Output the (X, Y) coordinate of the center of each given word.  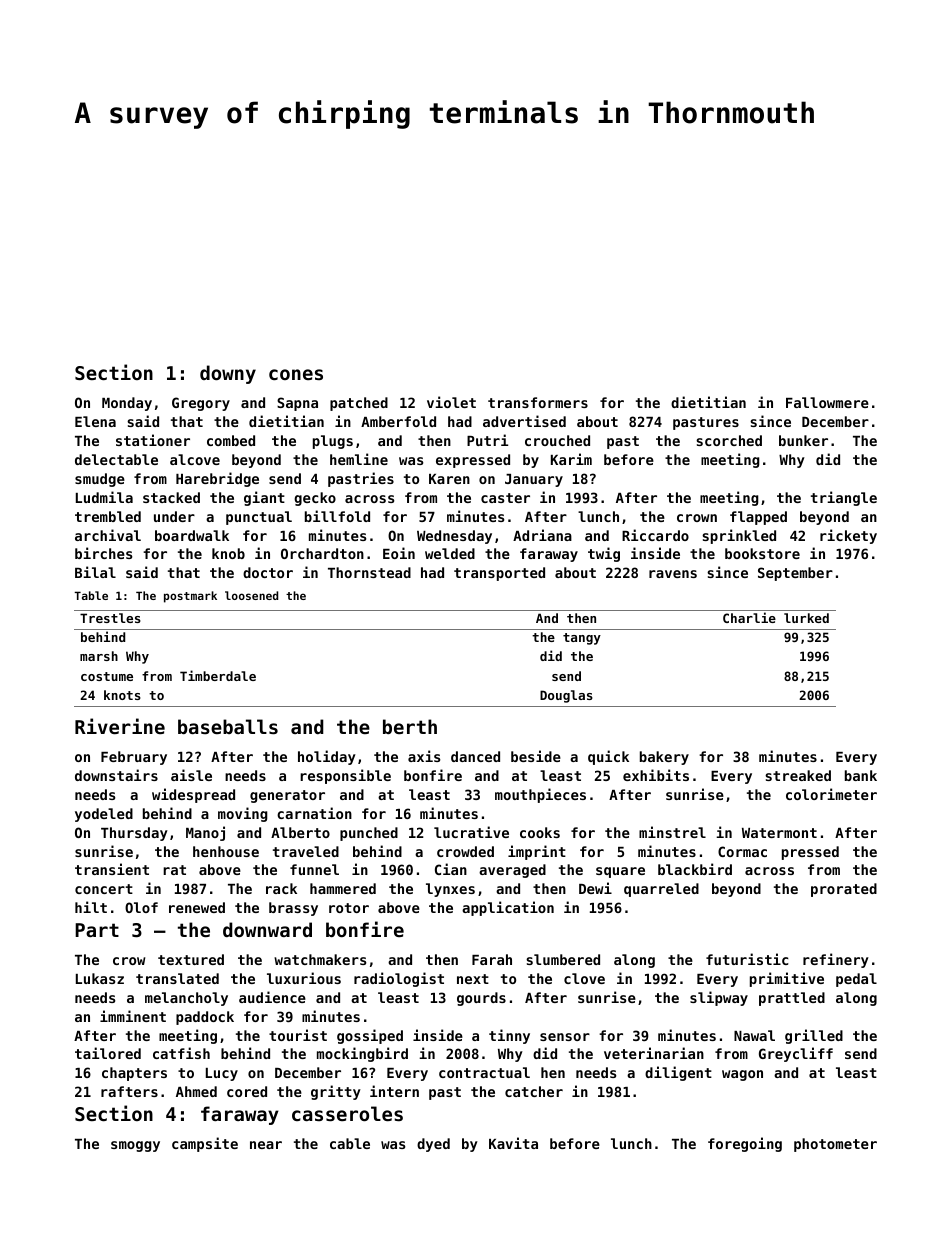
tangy (582, 639)
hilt (91, 907)
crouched (557, 440)
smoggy (135, 1146)
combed (231, 440)
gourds (481, 999)
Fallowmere (827, 402)
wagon (742, 1075)
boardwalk (192, 535)
